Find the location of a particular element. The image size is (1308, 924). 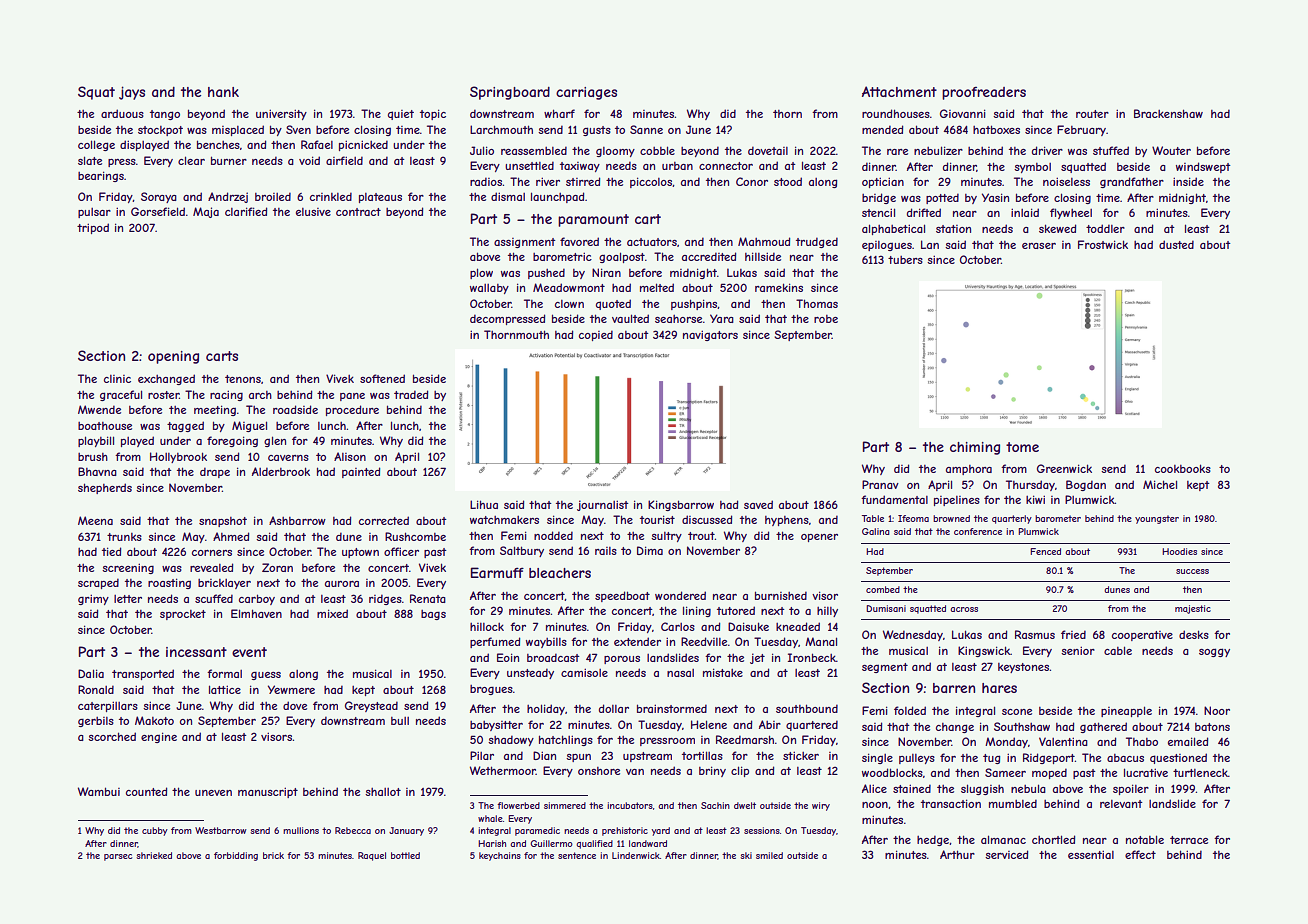

plow is located at coordinates (481, 273).
